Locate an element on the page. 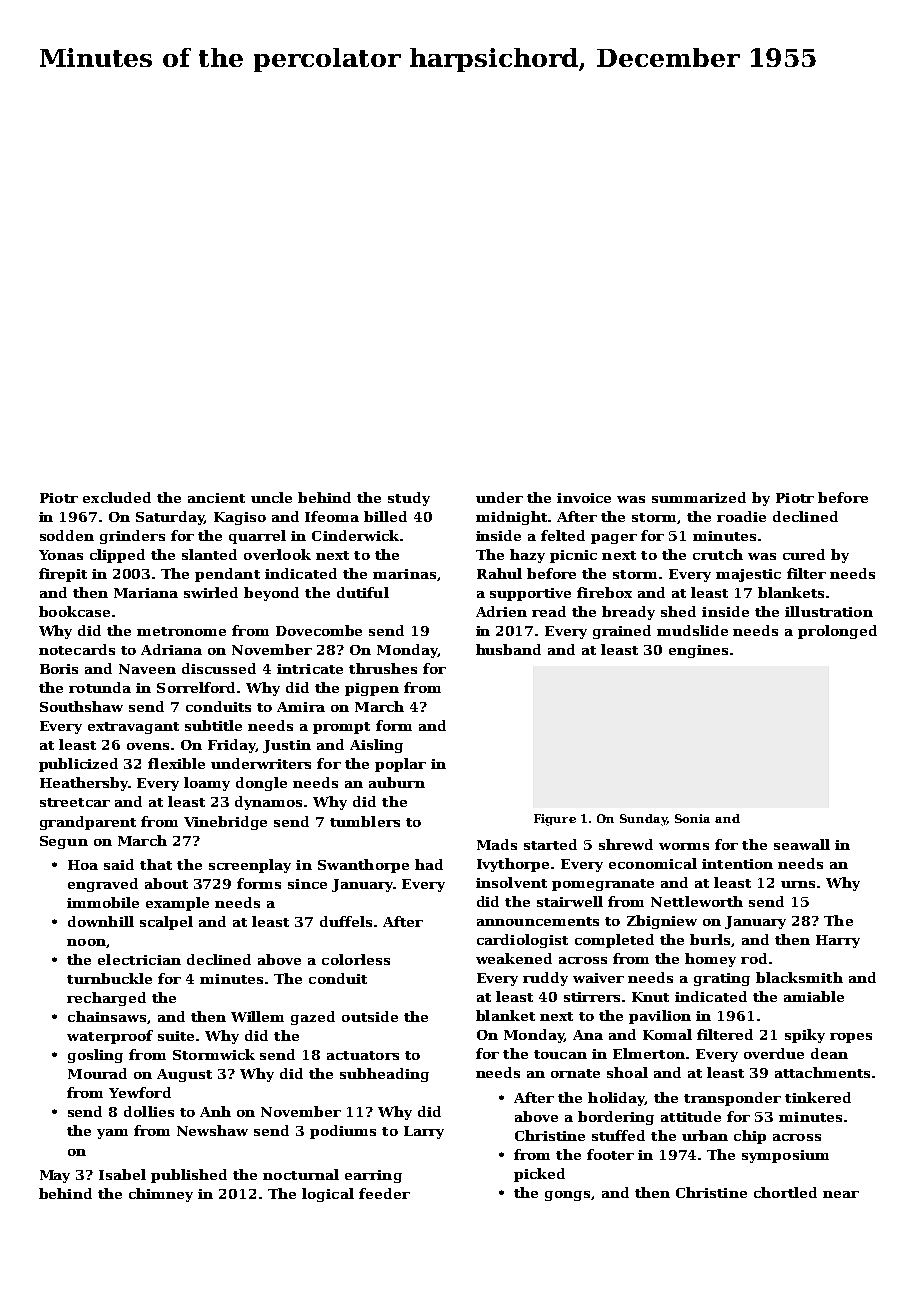 This image has width=924, height=1308. feeder is located at coordinates (384, 1193).
